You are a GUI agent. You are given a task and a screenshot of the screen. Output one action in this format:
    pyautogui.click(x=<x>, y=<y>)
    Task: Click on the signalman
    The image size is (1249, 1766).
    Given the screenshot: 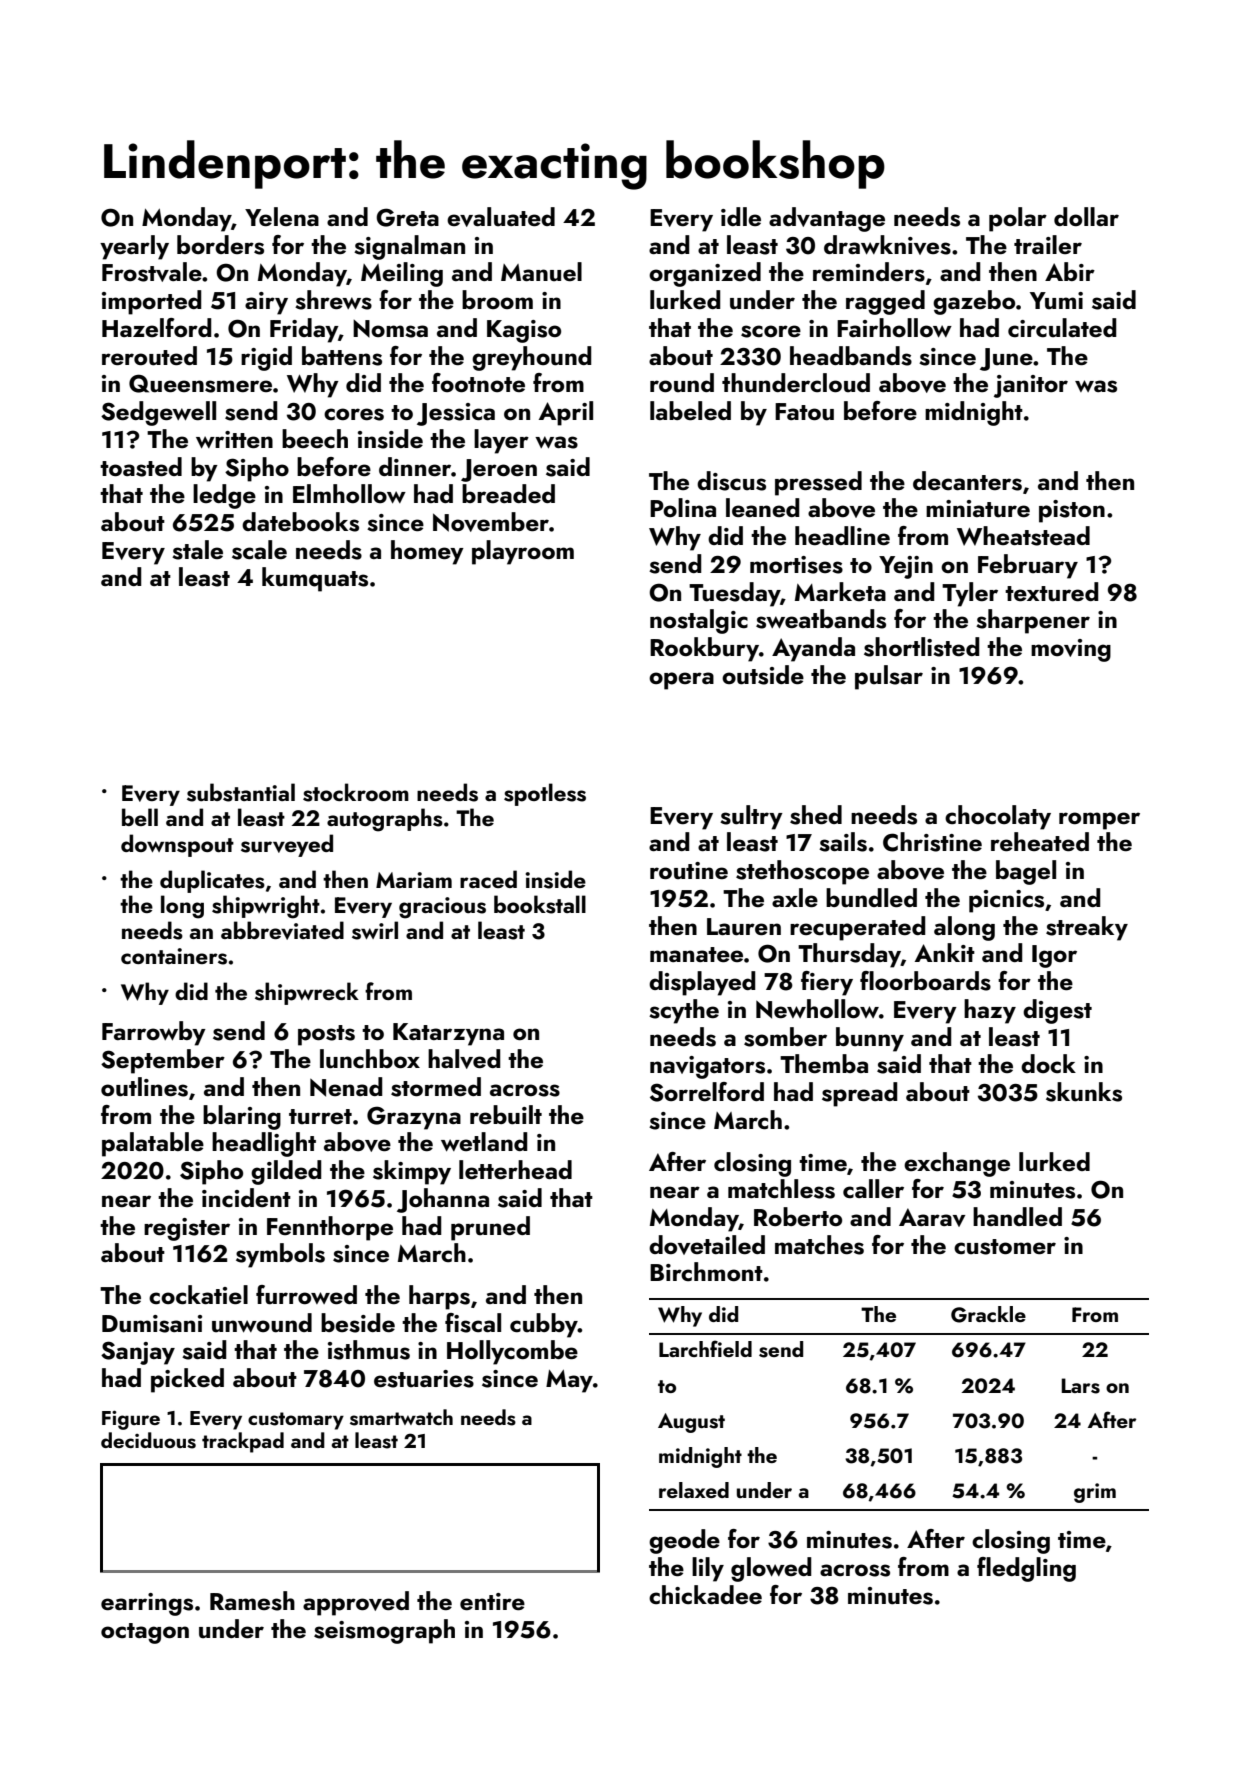 What is the action you would take?
    pyautogui.click(x=409, y=247)
